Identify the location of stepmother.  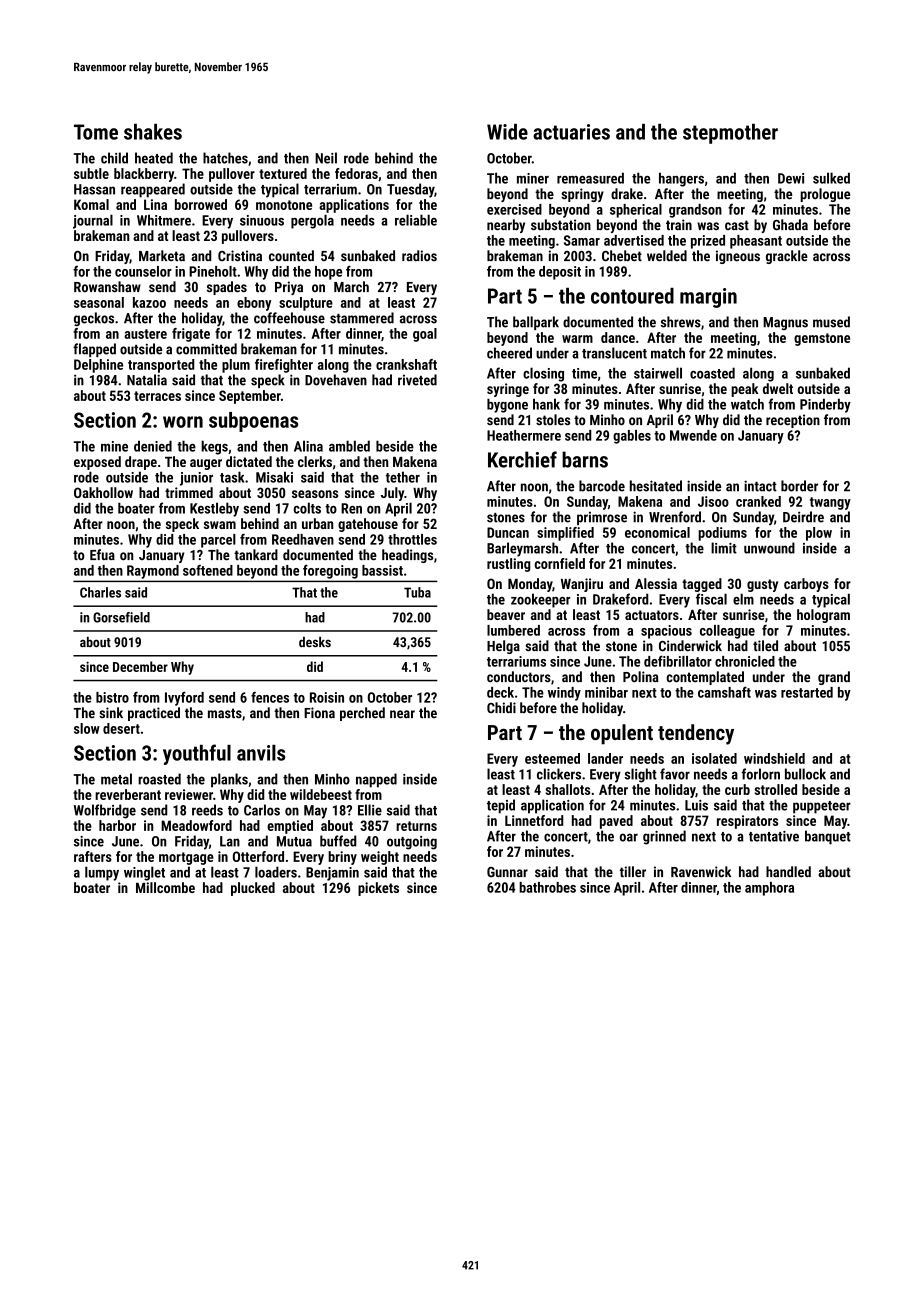
(730, 134).
